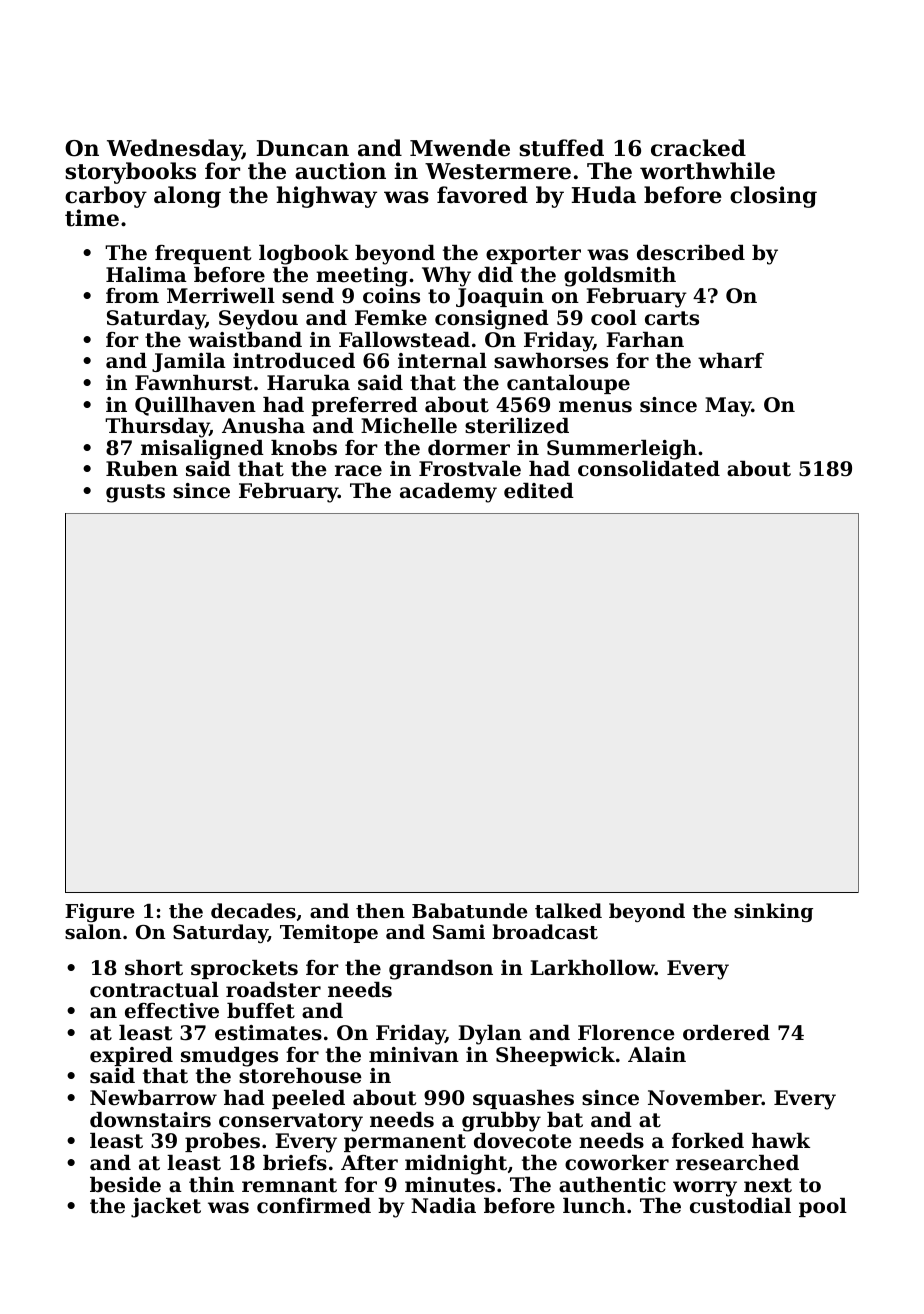 Image resolution: width=924 pixels, height=1314 pixels. What do you see at coordinates (99, 912) in the screenshot?
I see `Figure` at bounding box center [99, 912].
